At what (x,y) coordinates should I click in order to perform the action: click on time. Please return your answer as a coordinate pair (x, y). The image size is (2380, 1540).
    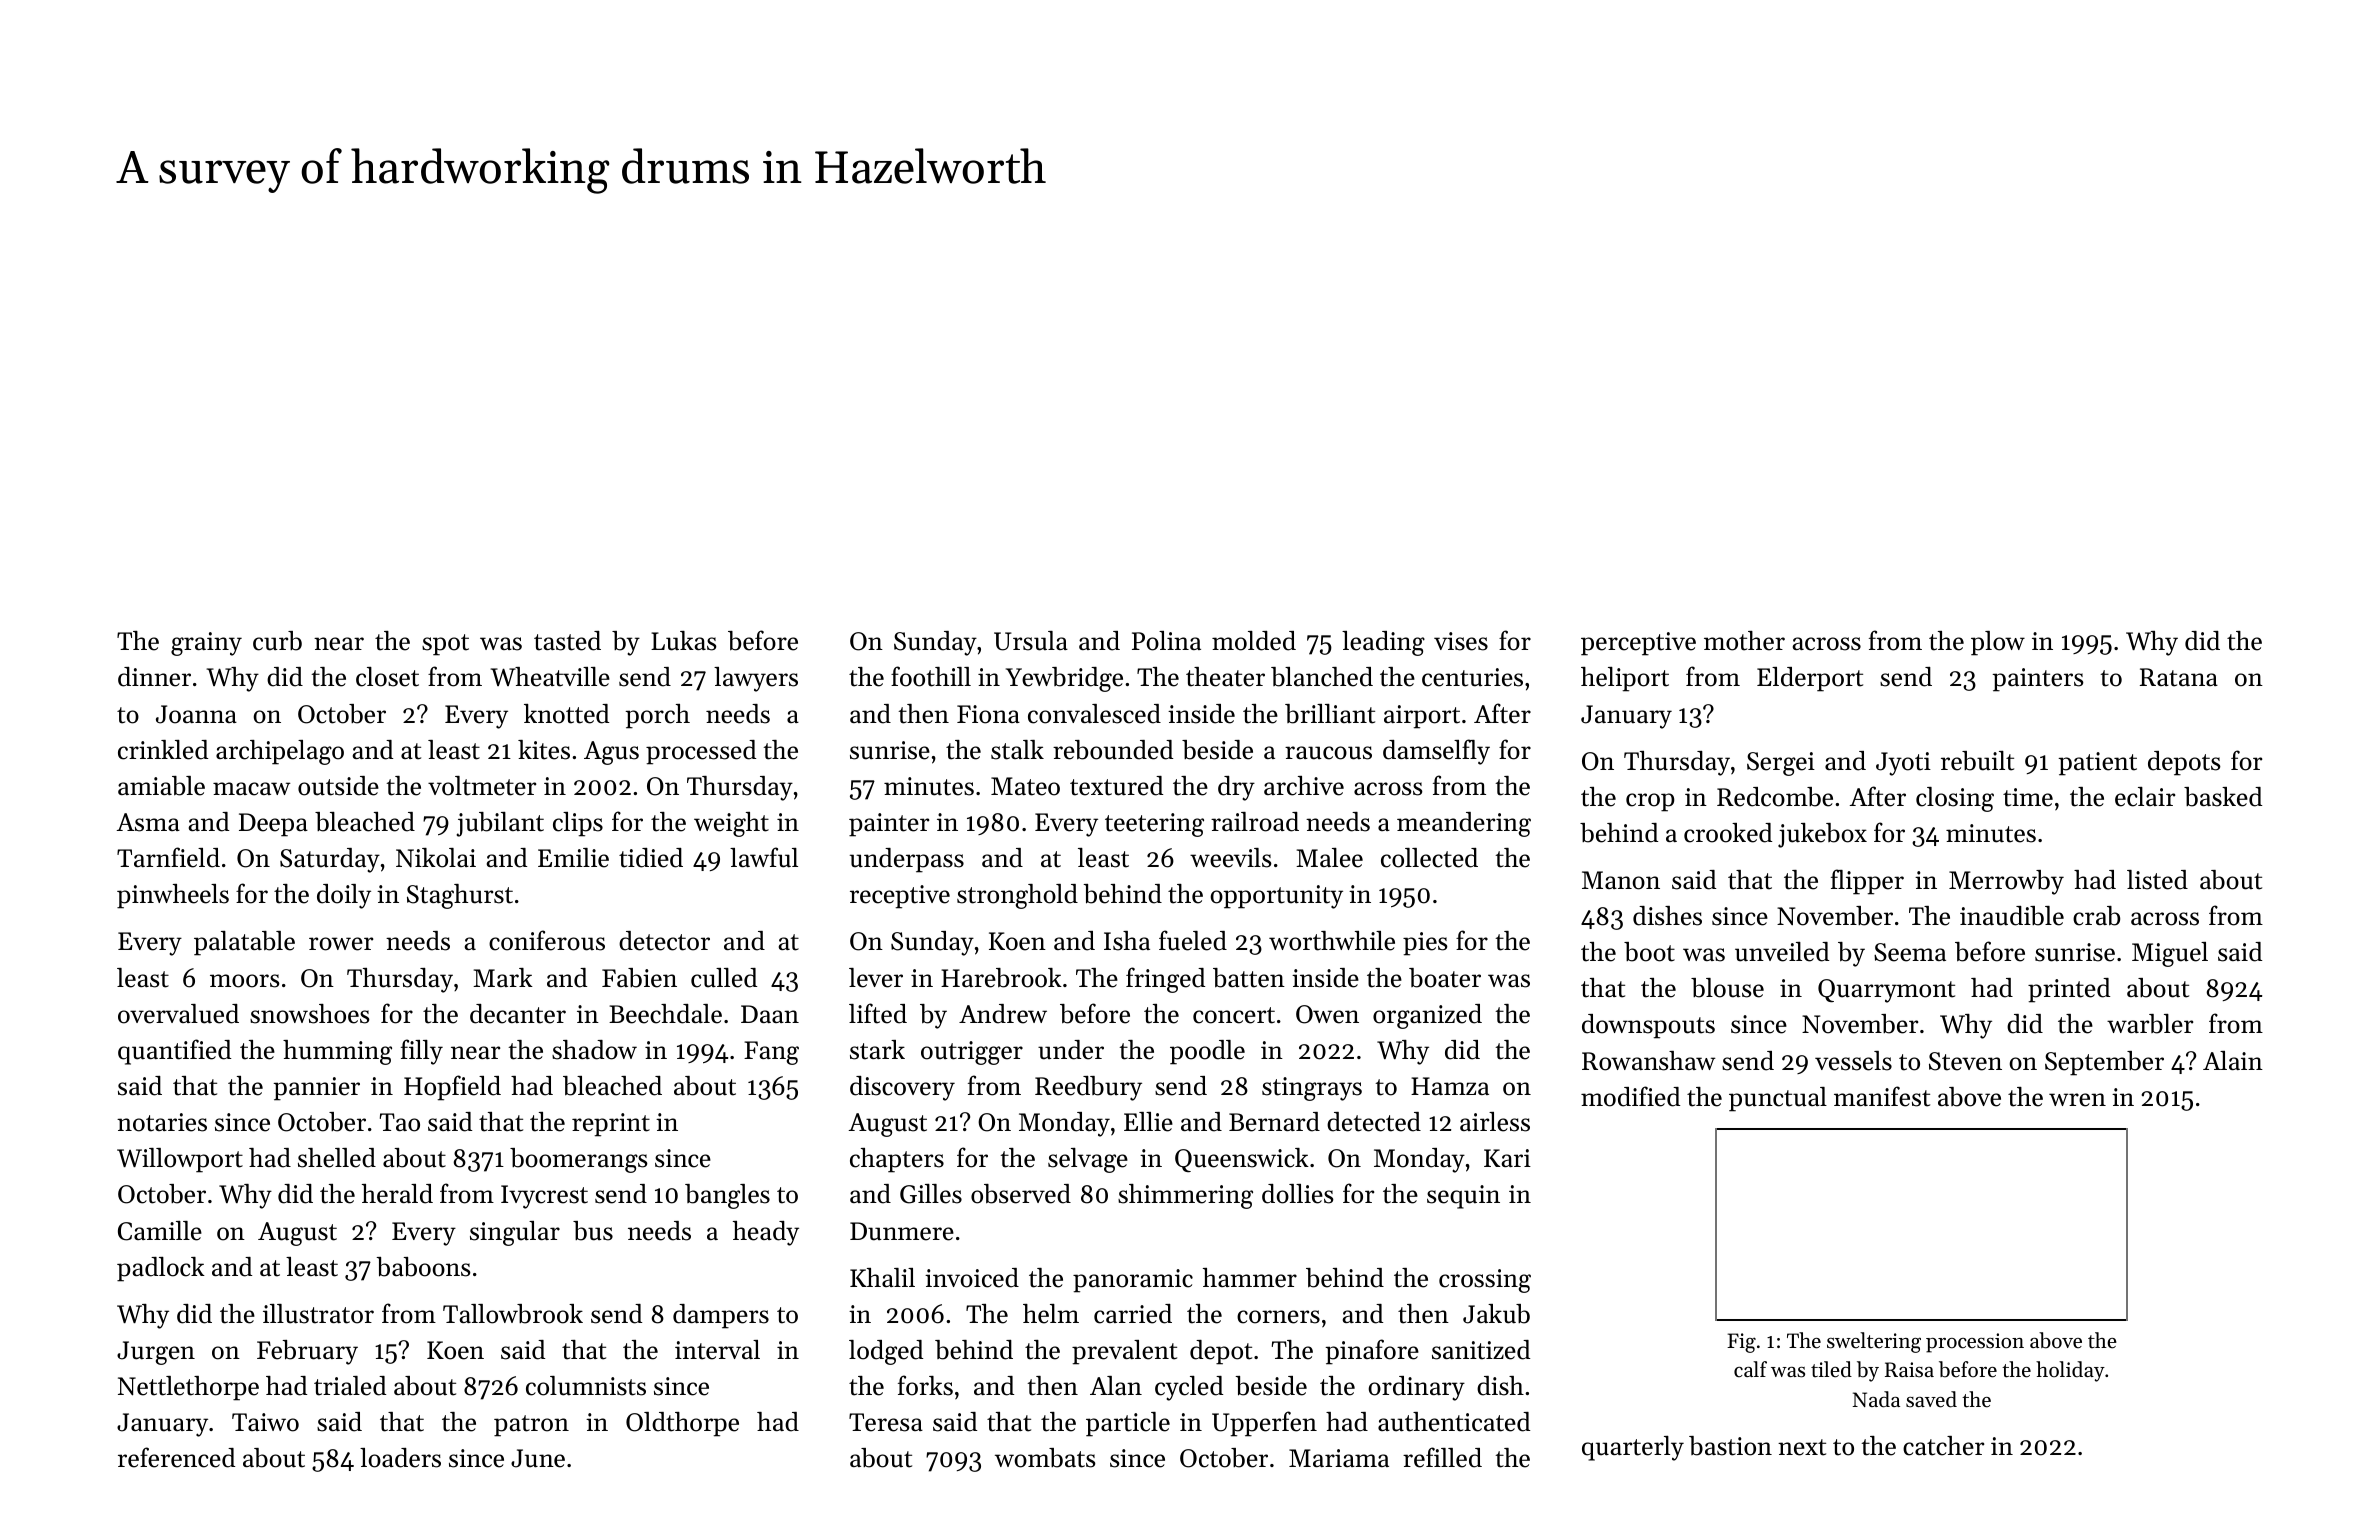
    Looking at the image, I should click on (2028, 797).
